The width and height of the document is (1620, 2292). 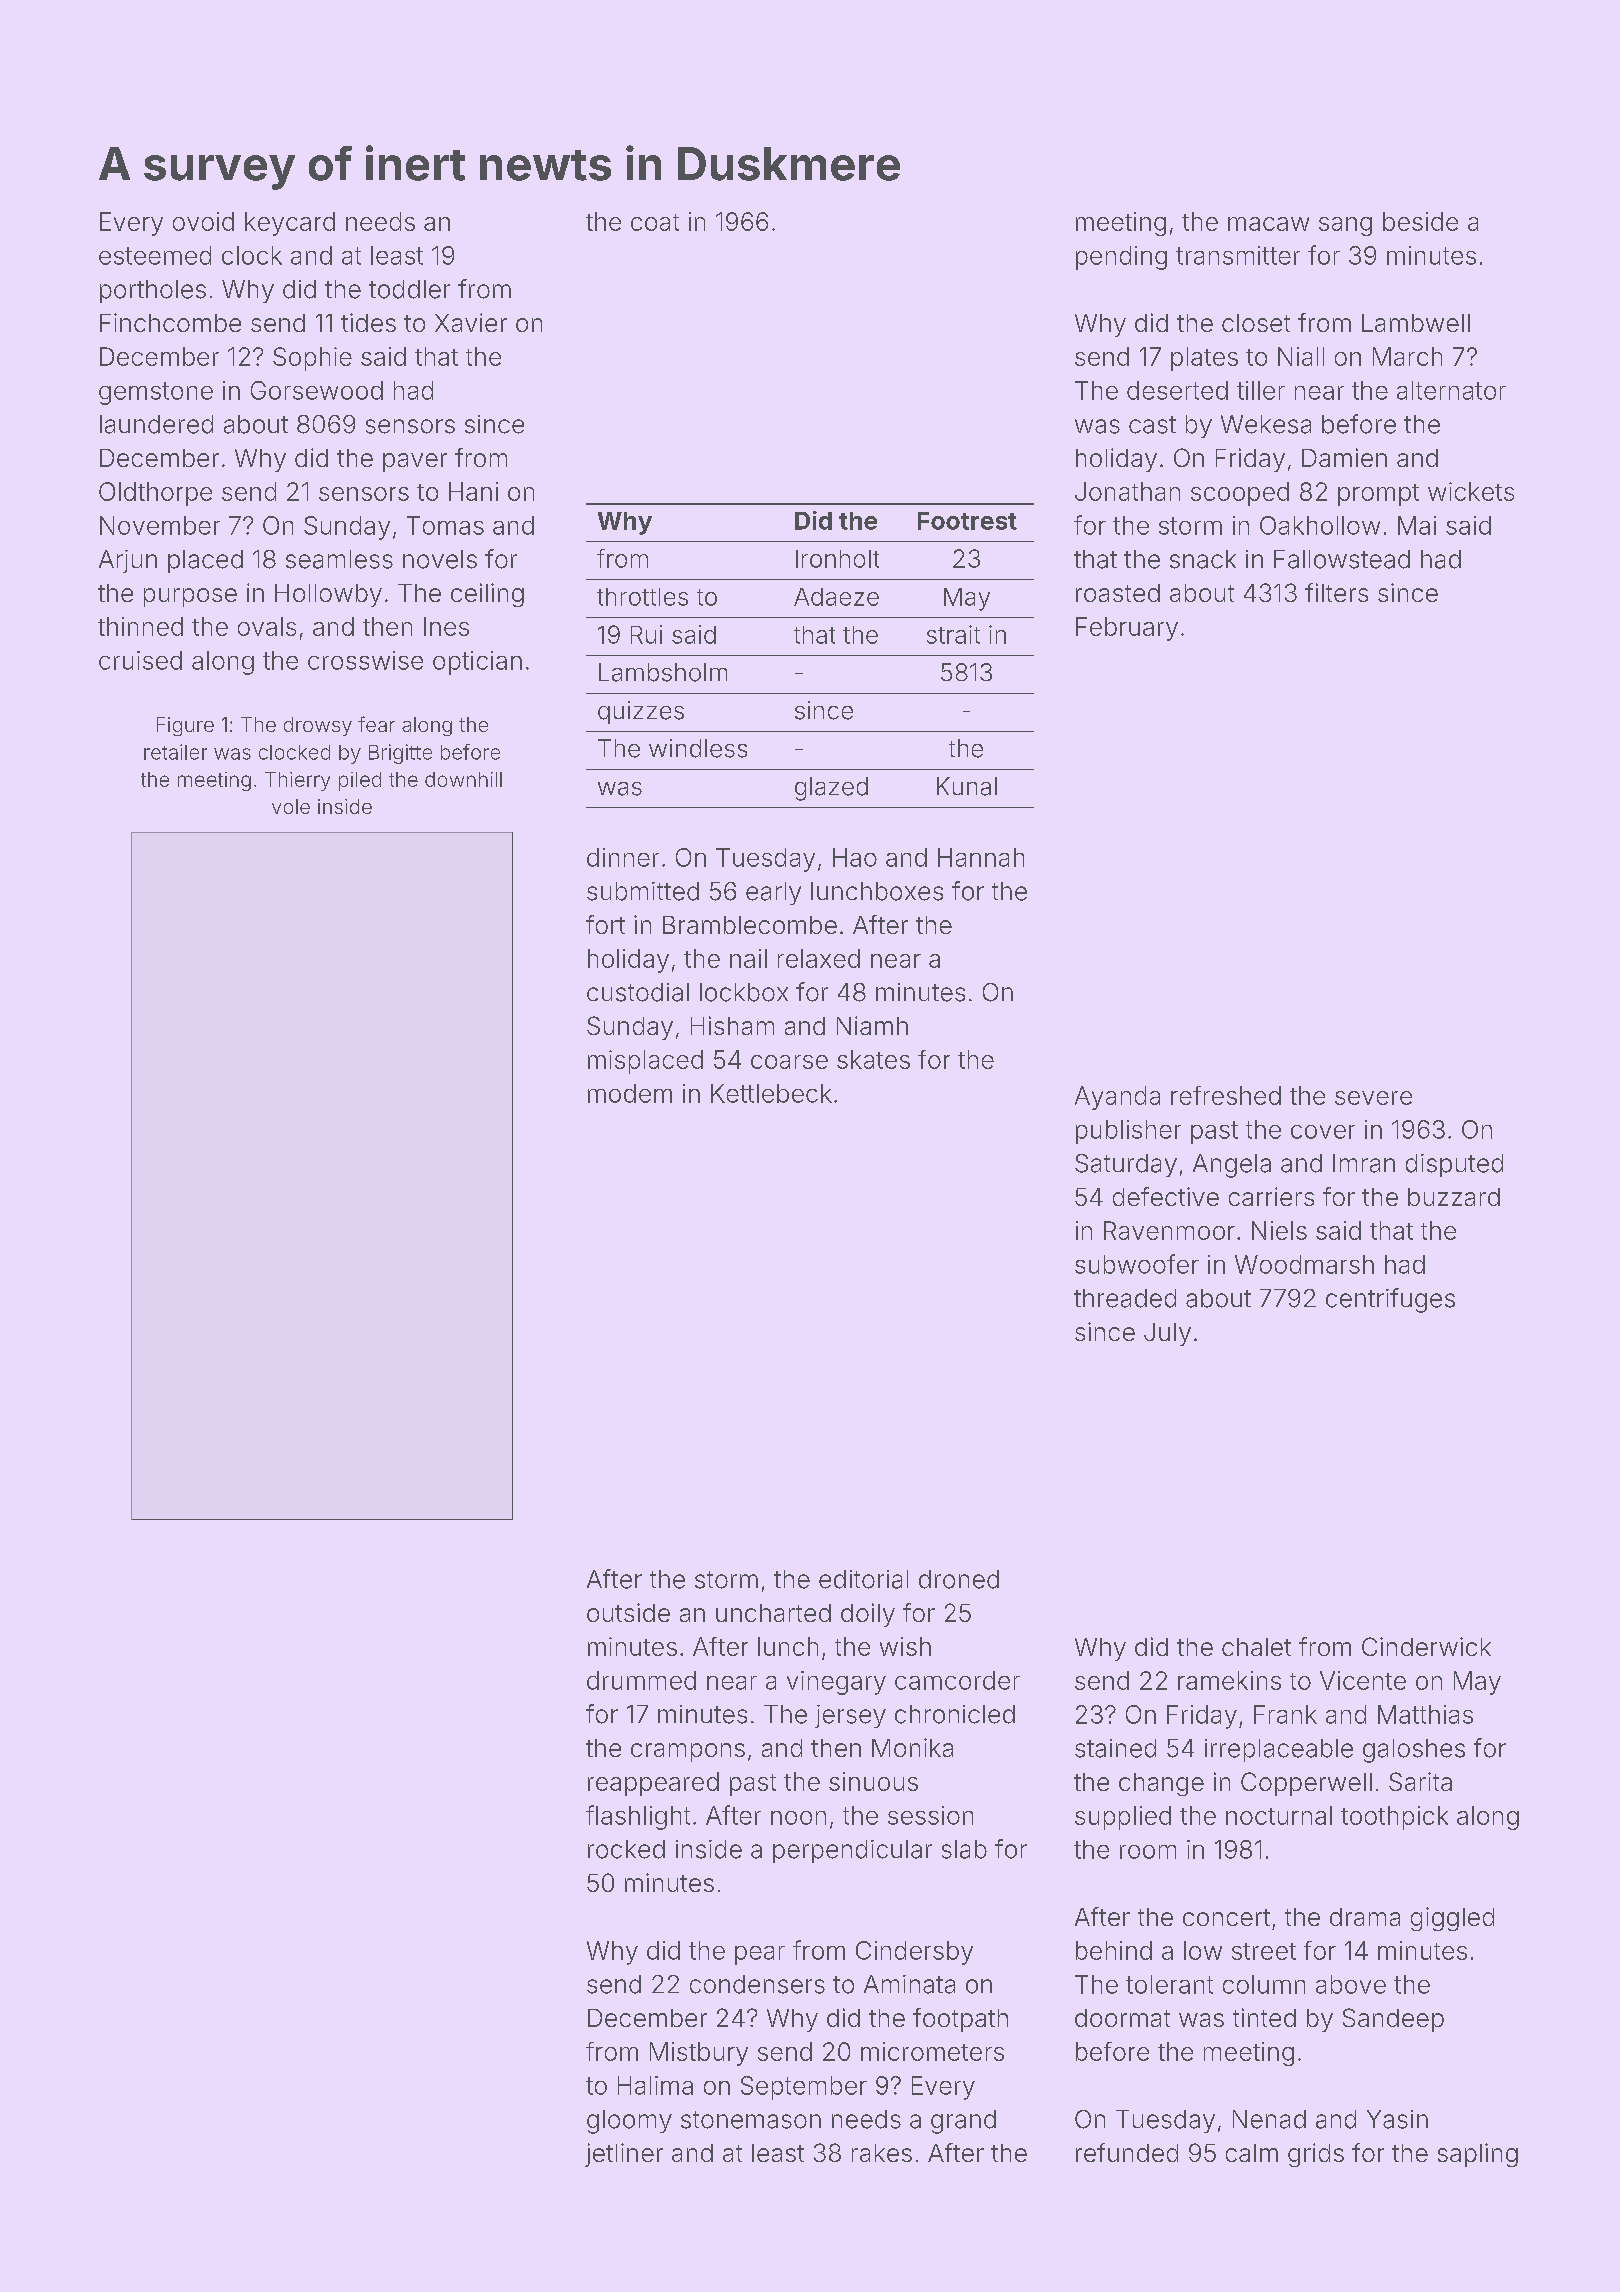 I want to click on micrometers, so click(x=932, y=2051).
